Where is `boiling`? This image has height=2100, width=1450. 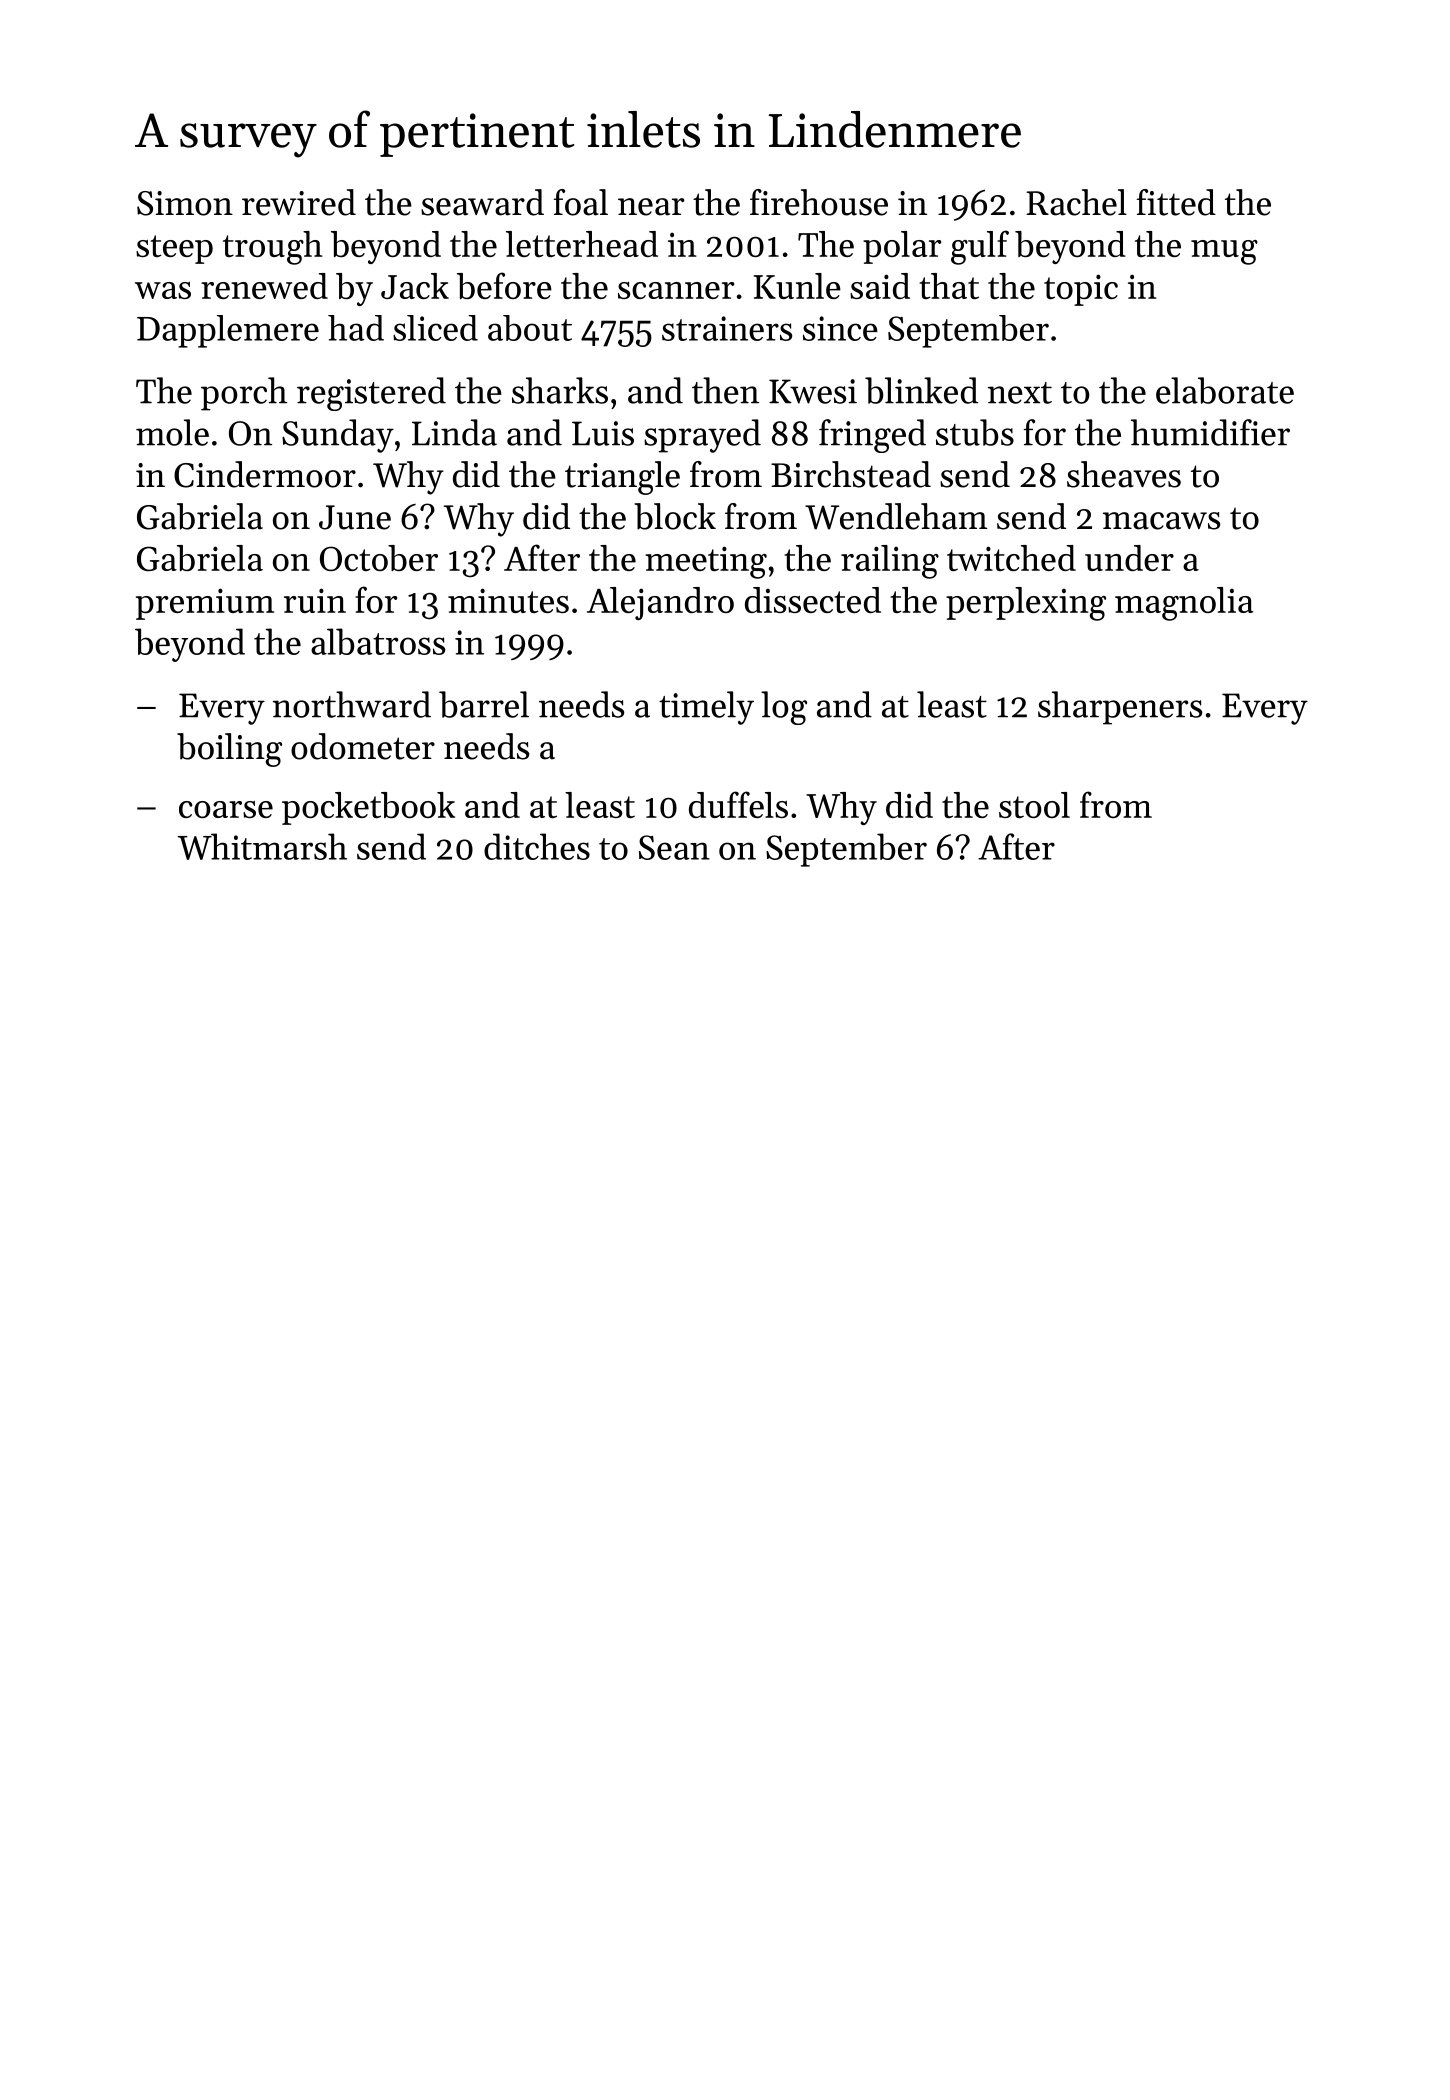
boiling is located at coordinates (229, 750).
